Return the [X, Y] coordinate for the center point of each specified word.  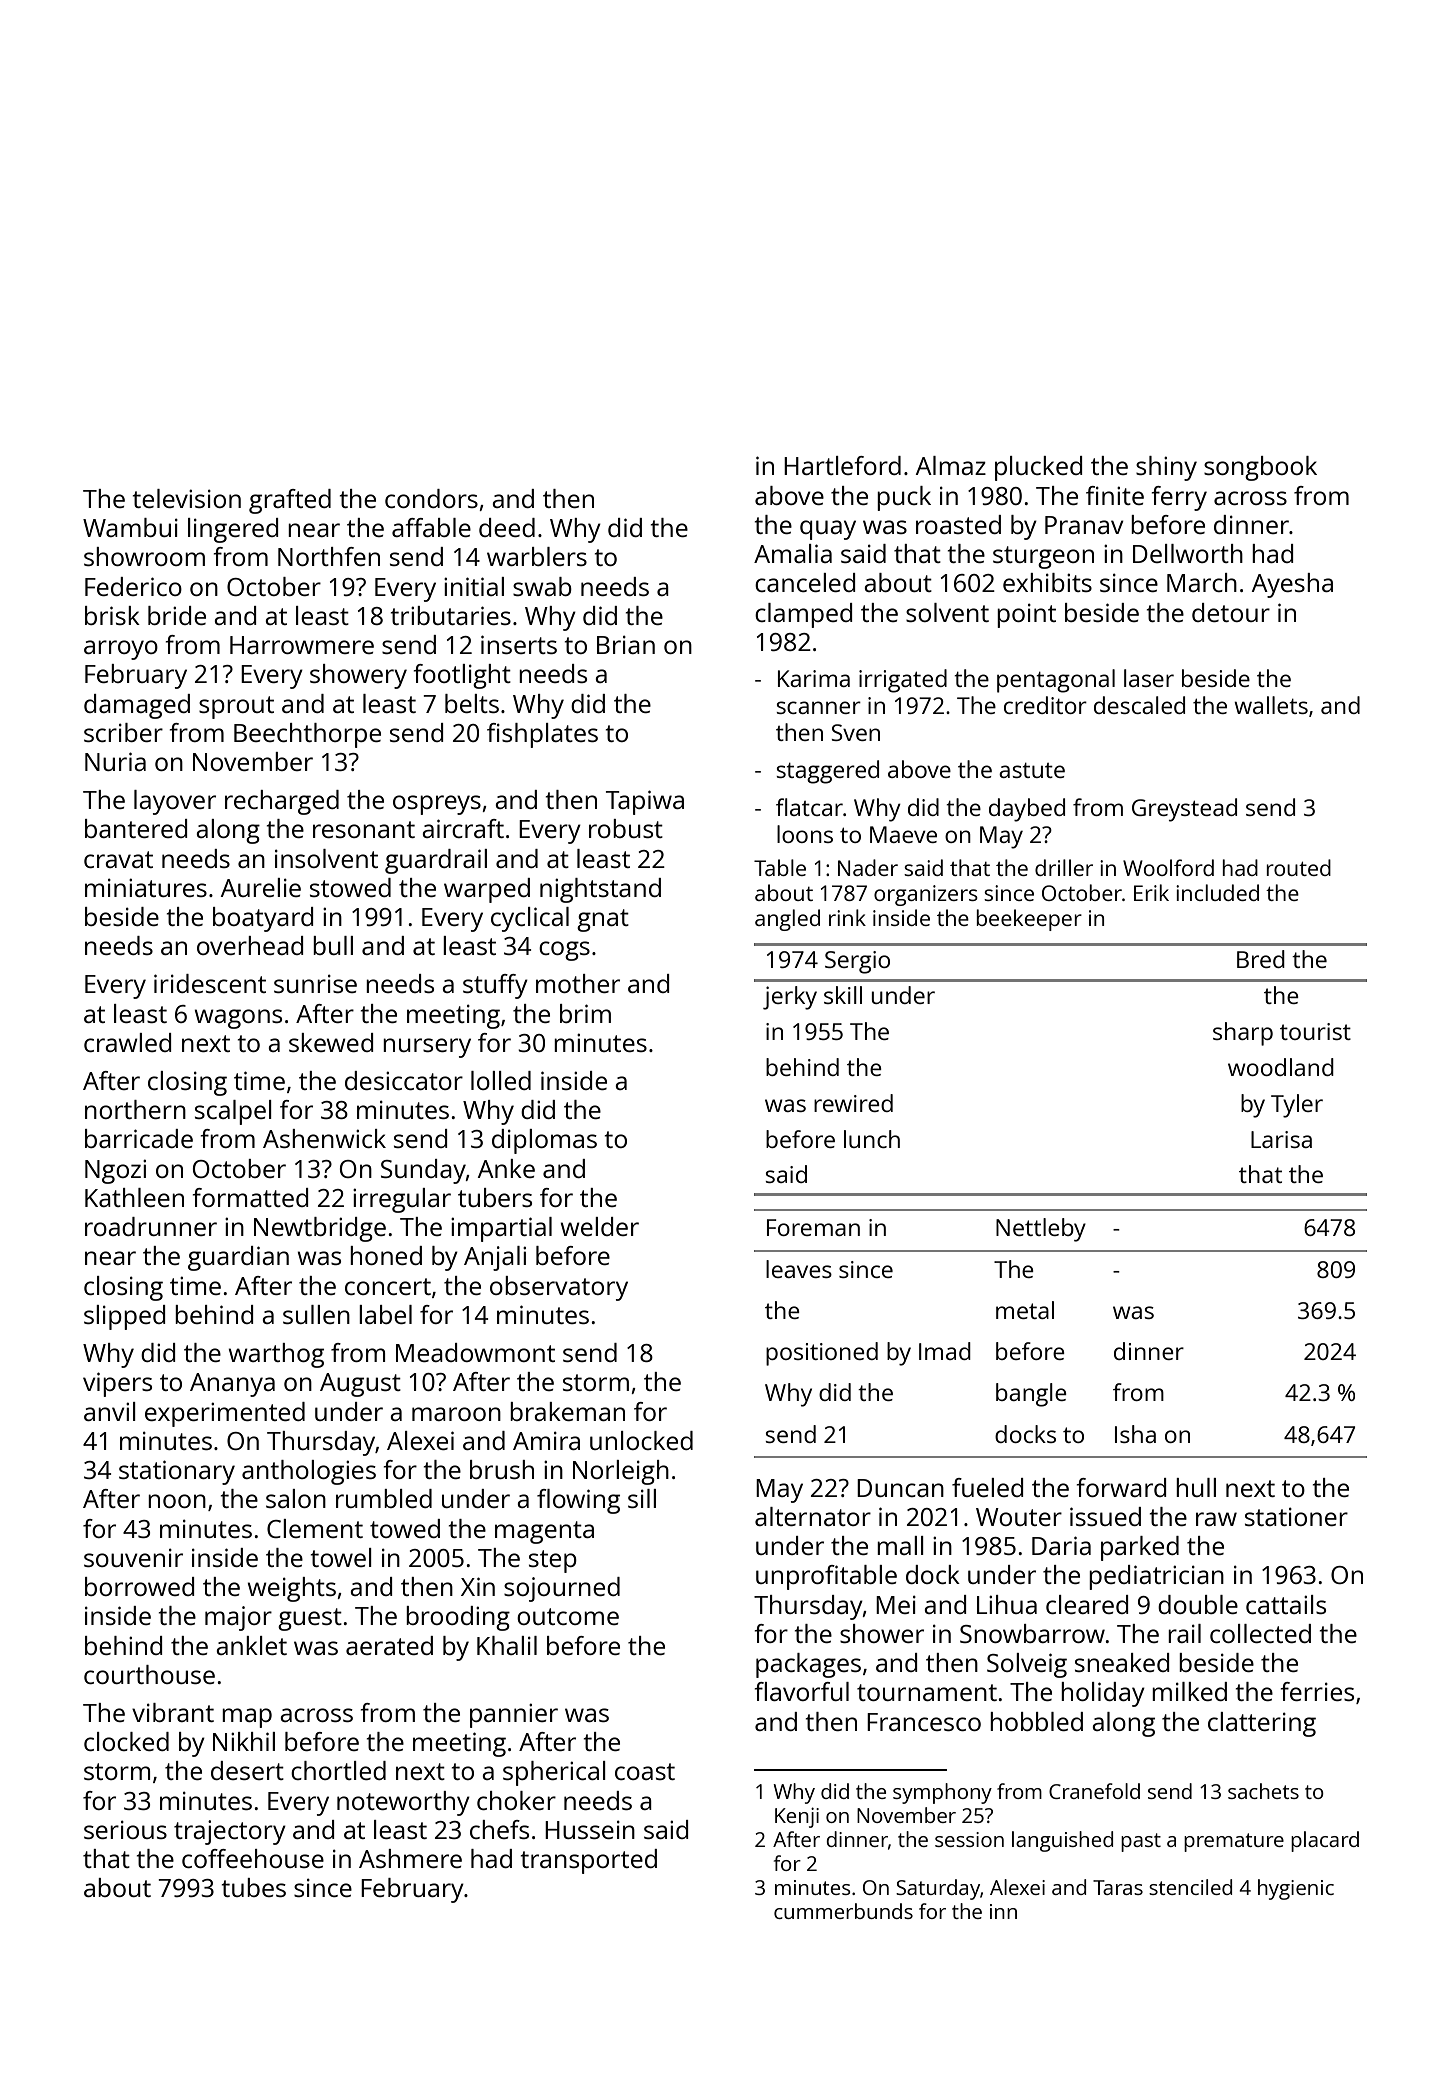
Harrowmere [302, 645]
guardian [238, 1258]
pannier [514, 1715]
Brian [626, 644]
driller [1064, 867]
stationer [1296, 1516]
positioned [822, 1354]
